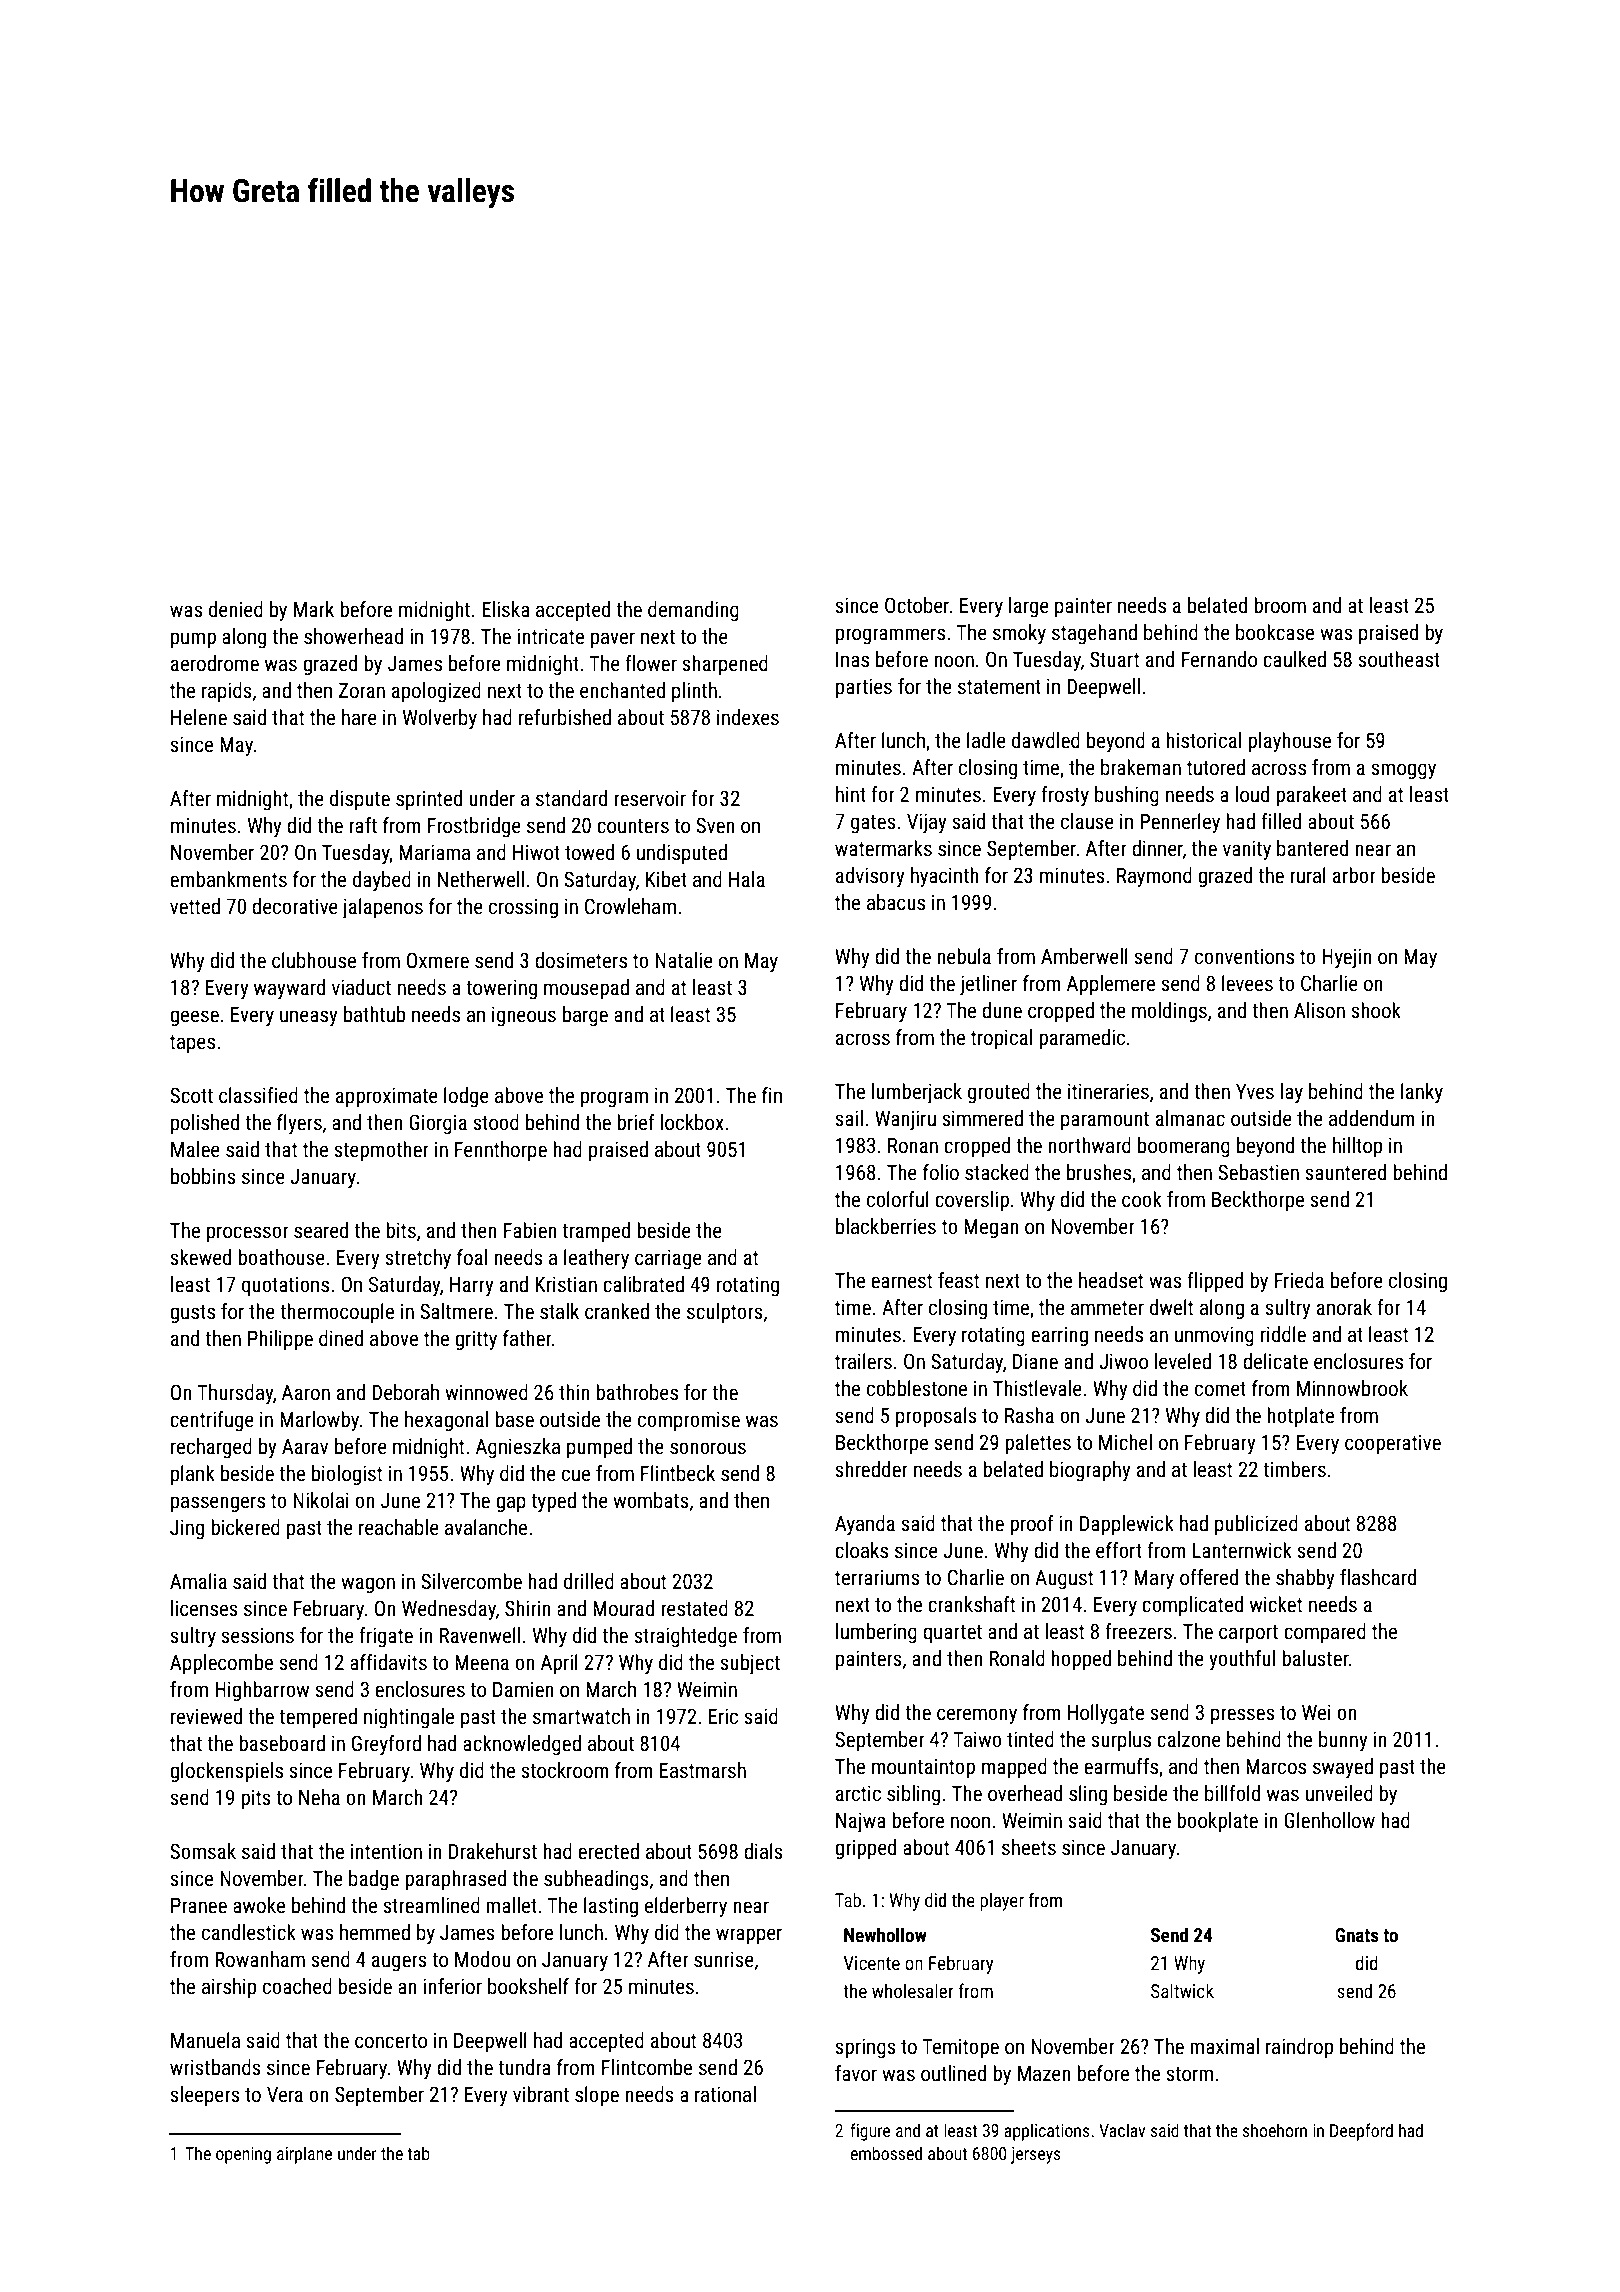 The image size is (1620, 2292). What do you see at coordinates (191, 1095) in the image?
I see `Scott` at bounding box center [191, 1095].
